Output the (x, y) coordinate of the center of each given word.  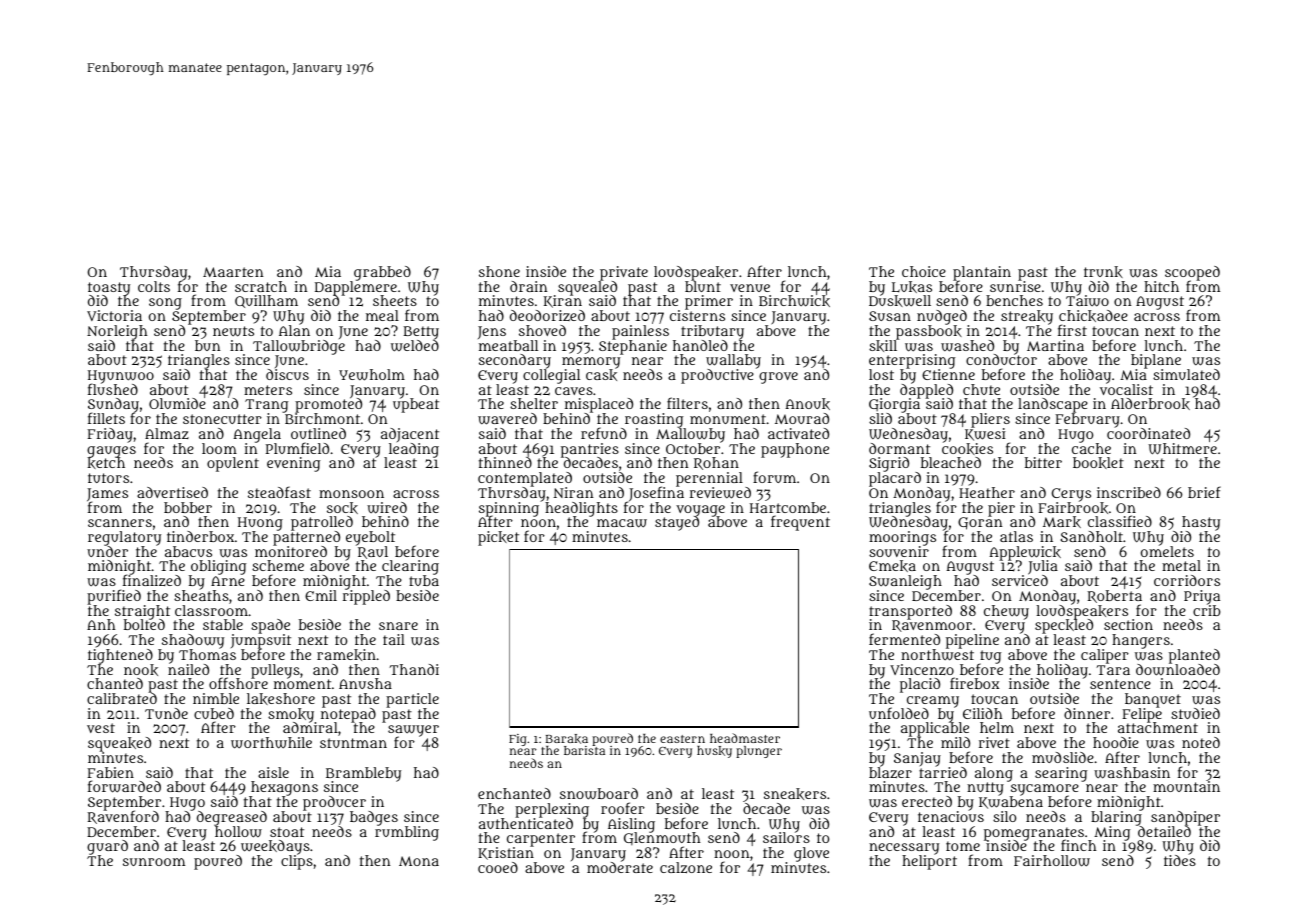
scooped (1192, 273)
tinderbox (200, 536)
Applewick (1025, 553)
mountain (1186, 786)
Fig (518, 740)
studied (1195, 713)
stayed (677, 524)
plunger (759, 752)
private (624, 273)
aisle (273, 772)
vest (101, 728)
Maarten (233, 272)
